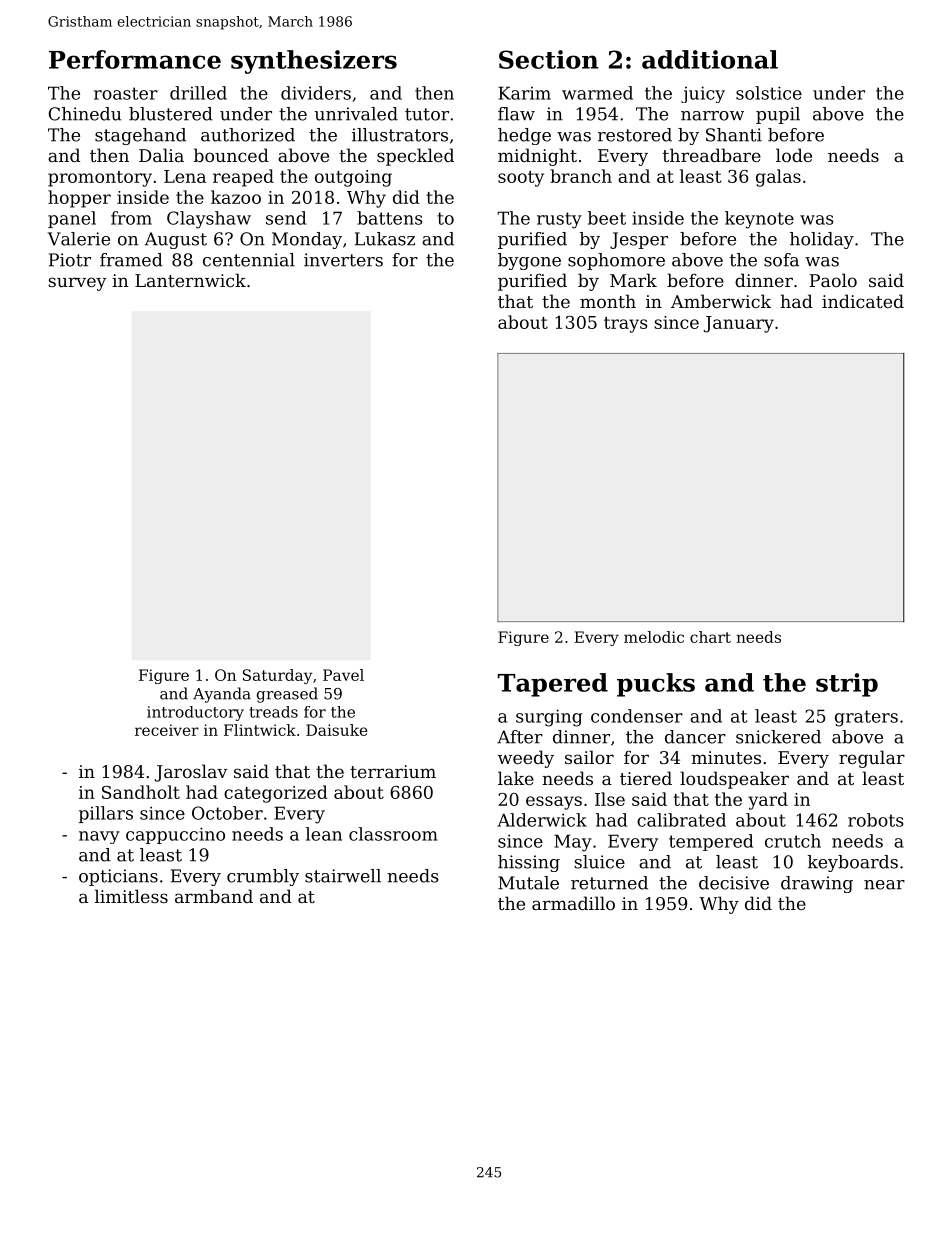 This screenshot has height=1233, width=952. What do you see at coordinates (626, 325) in the screenshot?
I see `trays` at bounding box center [626, 325].
